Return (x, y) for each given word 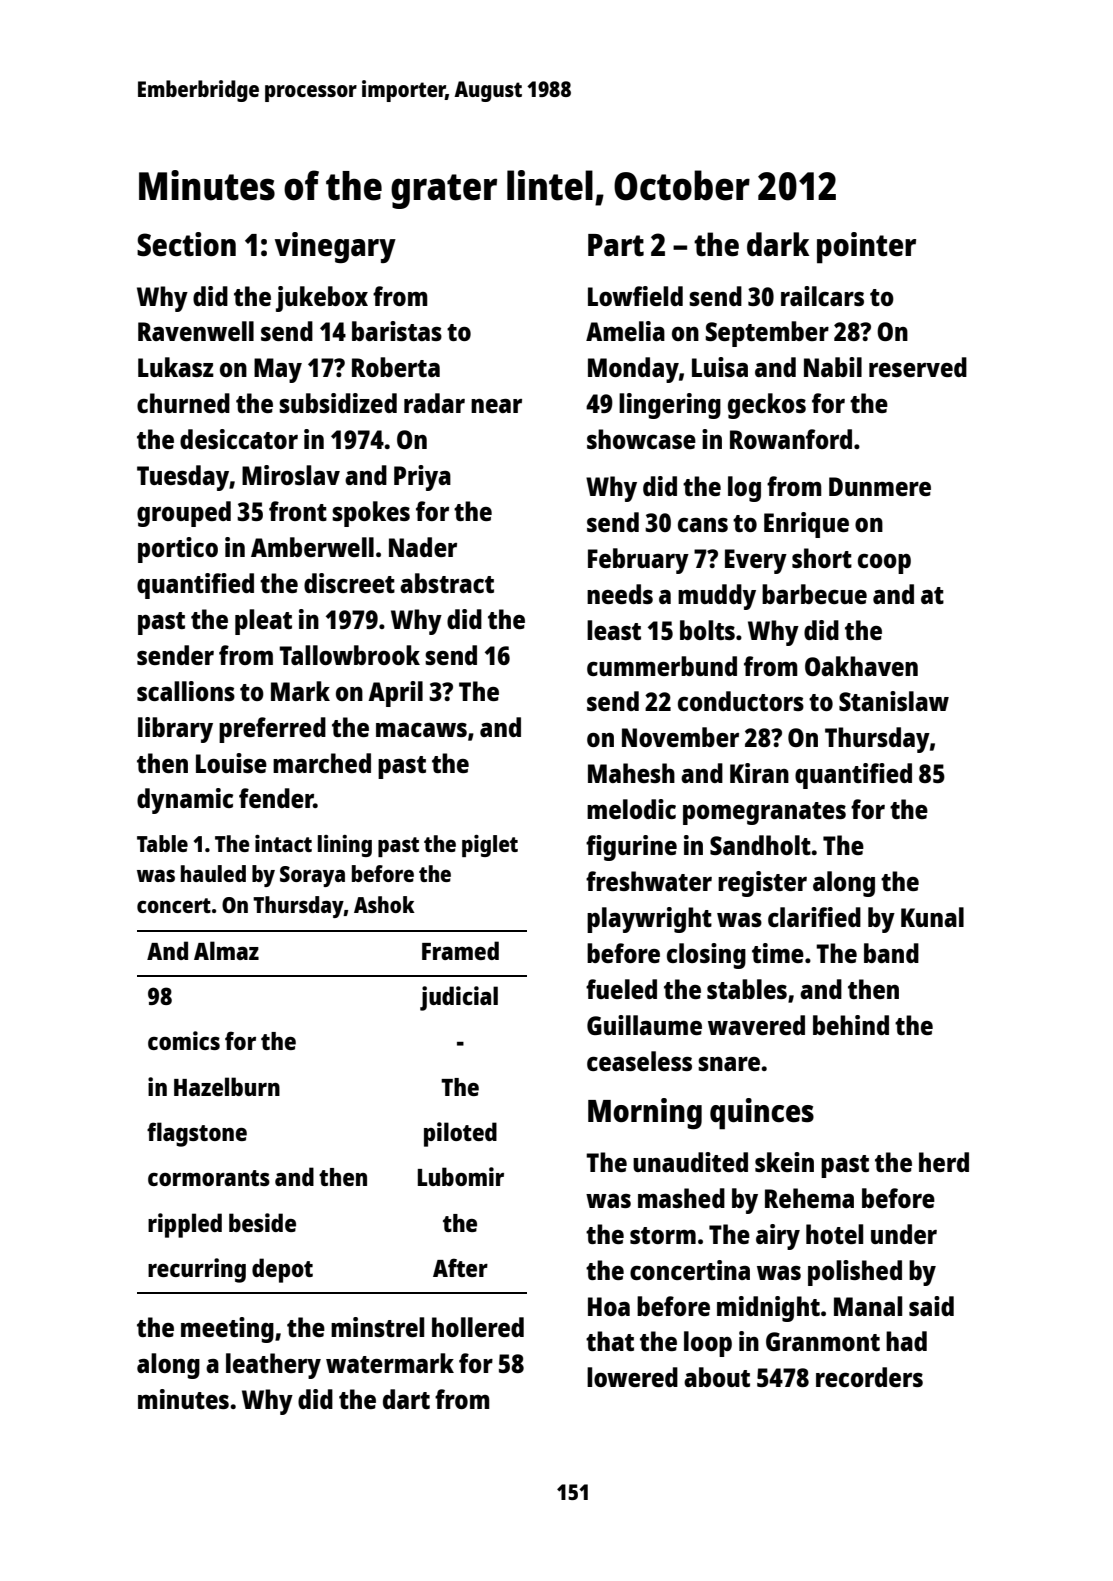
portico (178, 550)
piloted (460, 1134)
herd (944, 1162)
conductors (741, 701)
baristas (397, 331)
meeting (227, 1330)
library (175, 730)
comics (184, 1040)
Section (186, 244)
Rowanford (791, 439)
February (638, 561)
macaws (421, 730)
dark (778, 244)
